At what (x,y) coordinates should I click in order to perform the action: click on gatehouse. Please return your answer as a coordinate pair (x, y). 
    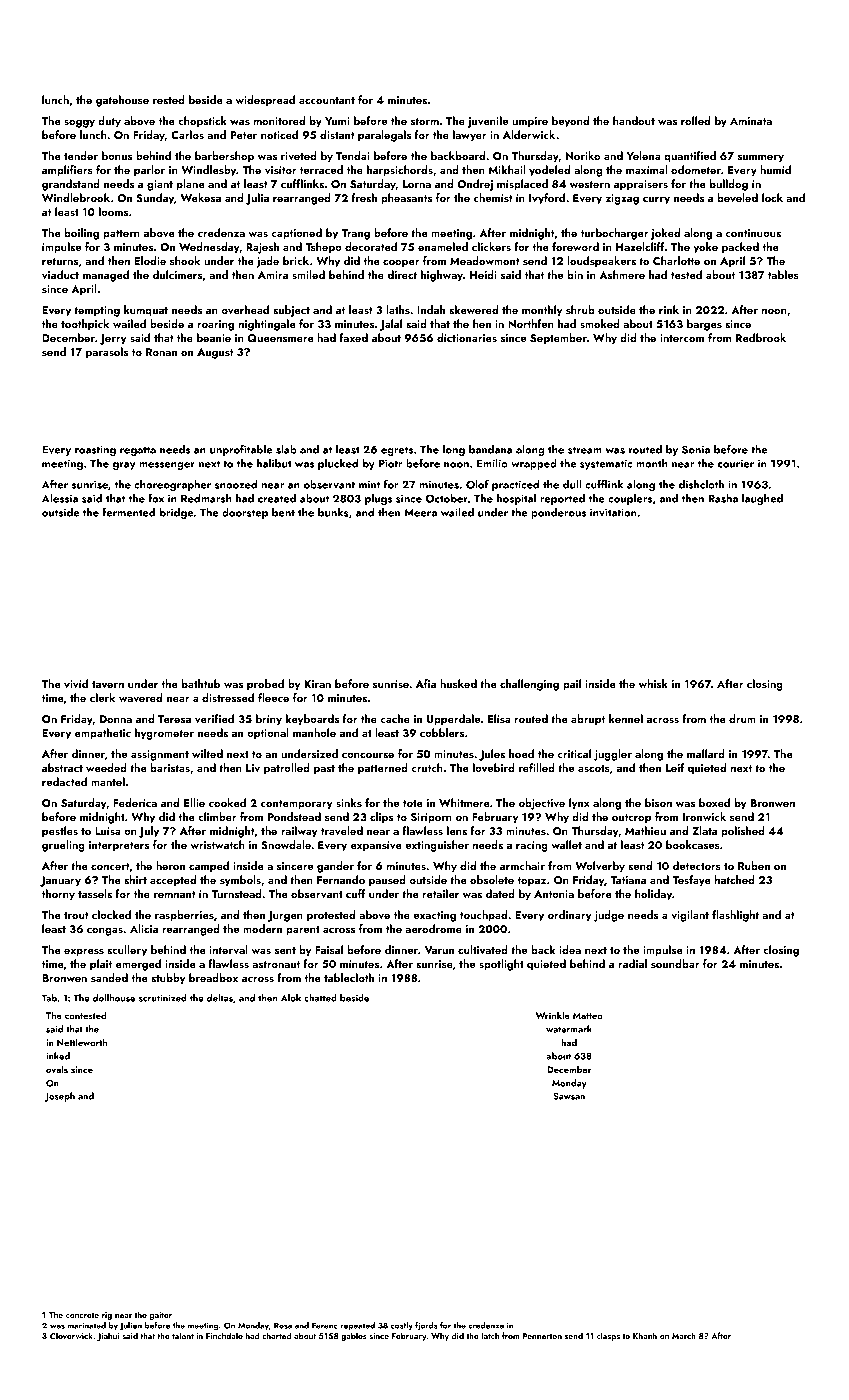
    Looking at the image, I should click on (122, 101).
